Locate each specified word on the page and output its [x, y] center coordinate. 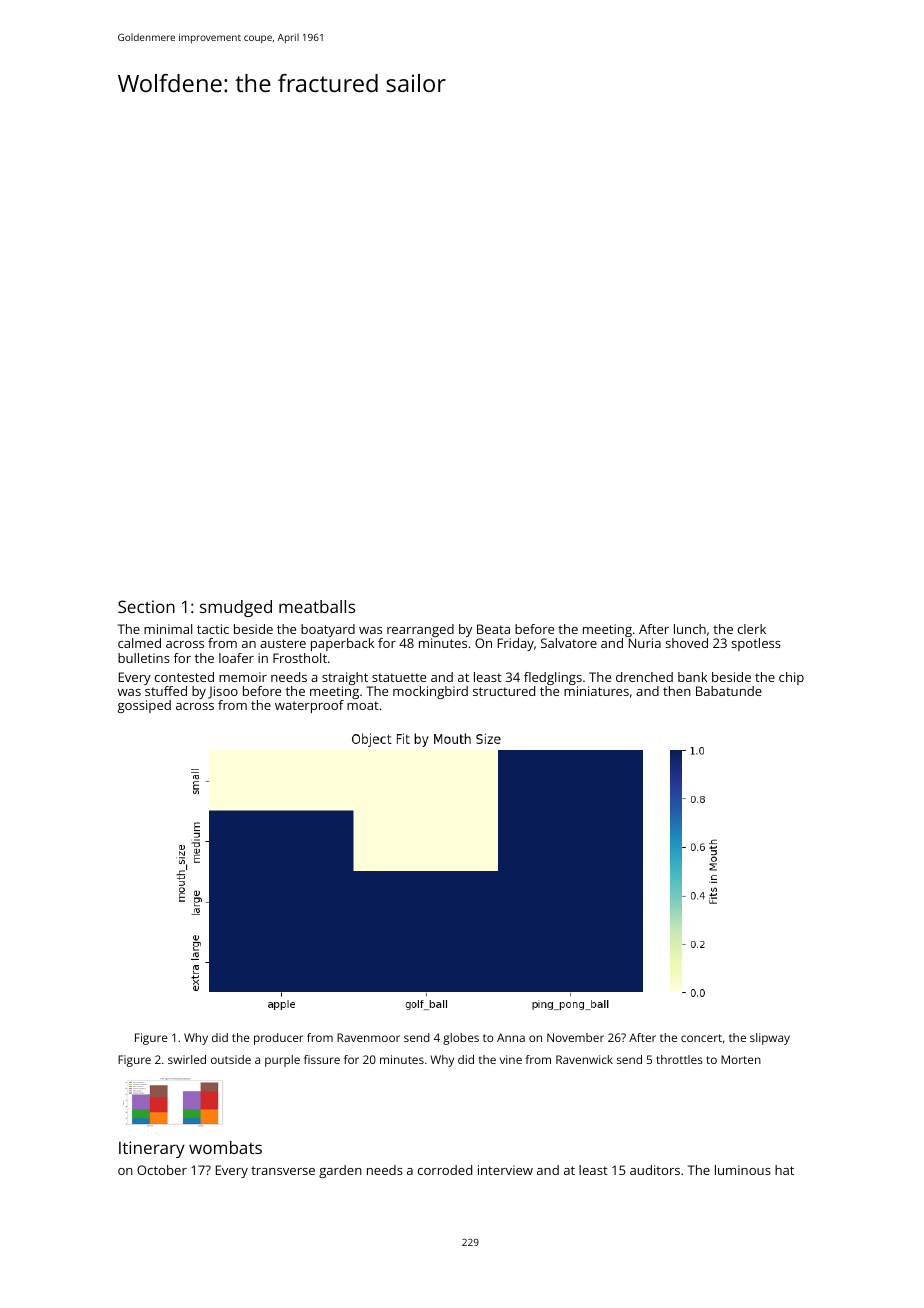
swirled [187, 1059]
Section [146, 606]
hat [784, 1170]
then [677, 691]
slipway [770, 1039]
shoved [687, 643]
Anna [511, 1037]
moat [363, 705]
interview [505, 1170]
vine [511, 1059]
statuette [399, 677]
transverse [283, 1170]
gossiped [144, 706]
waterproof [309, 706]
